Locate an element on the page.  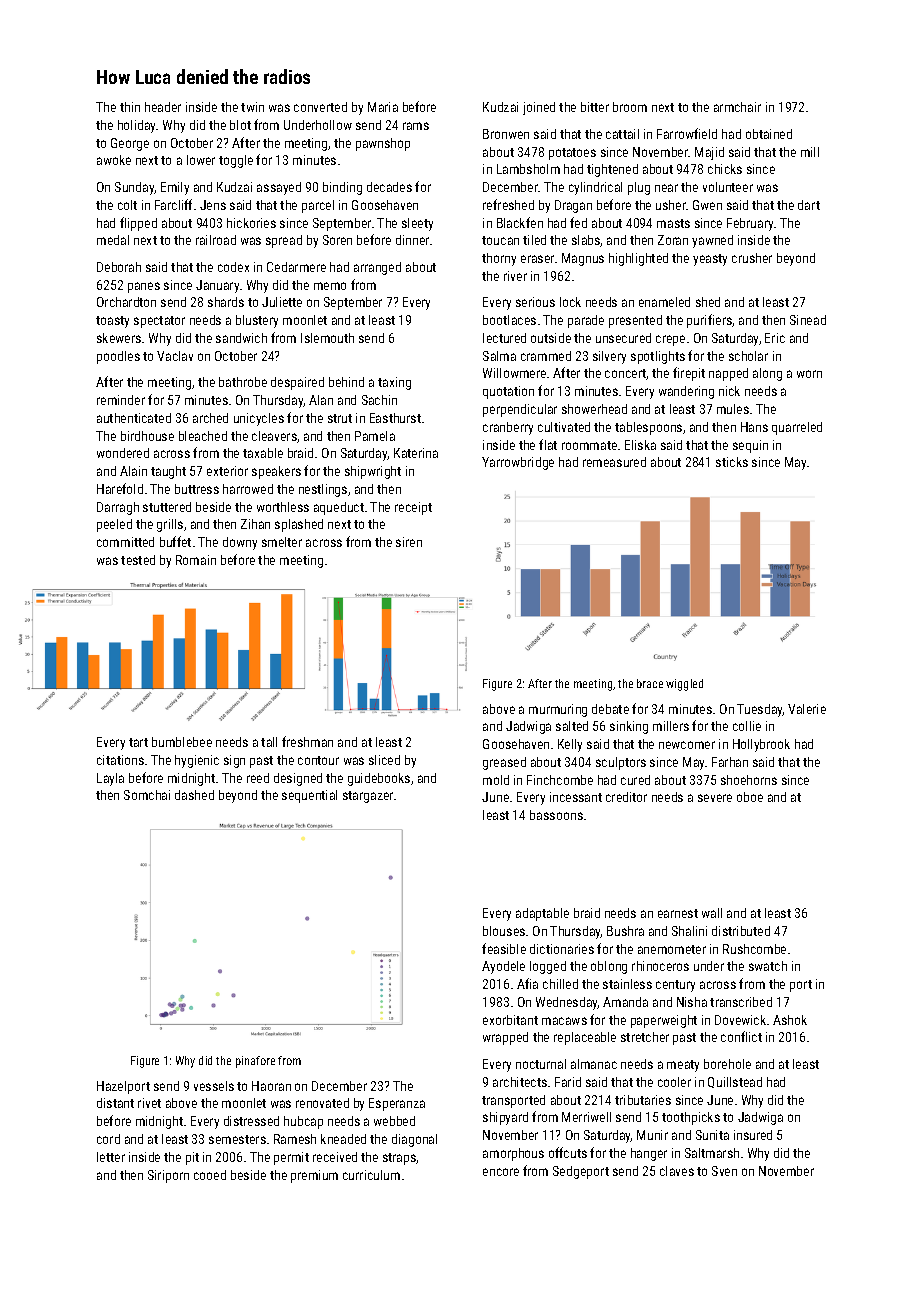
siren is located at coordinates (409, 542).
